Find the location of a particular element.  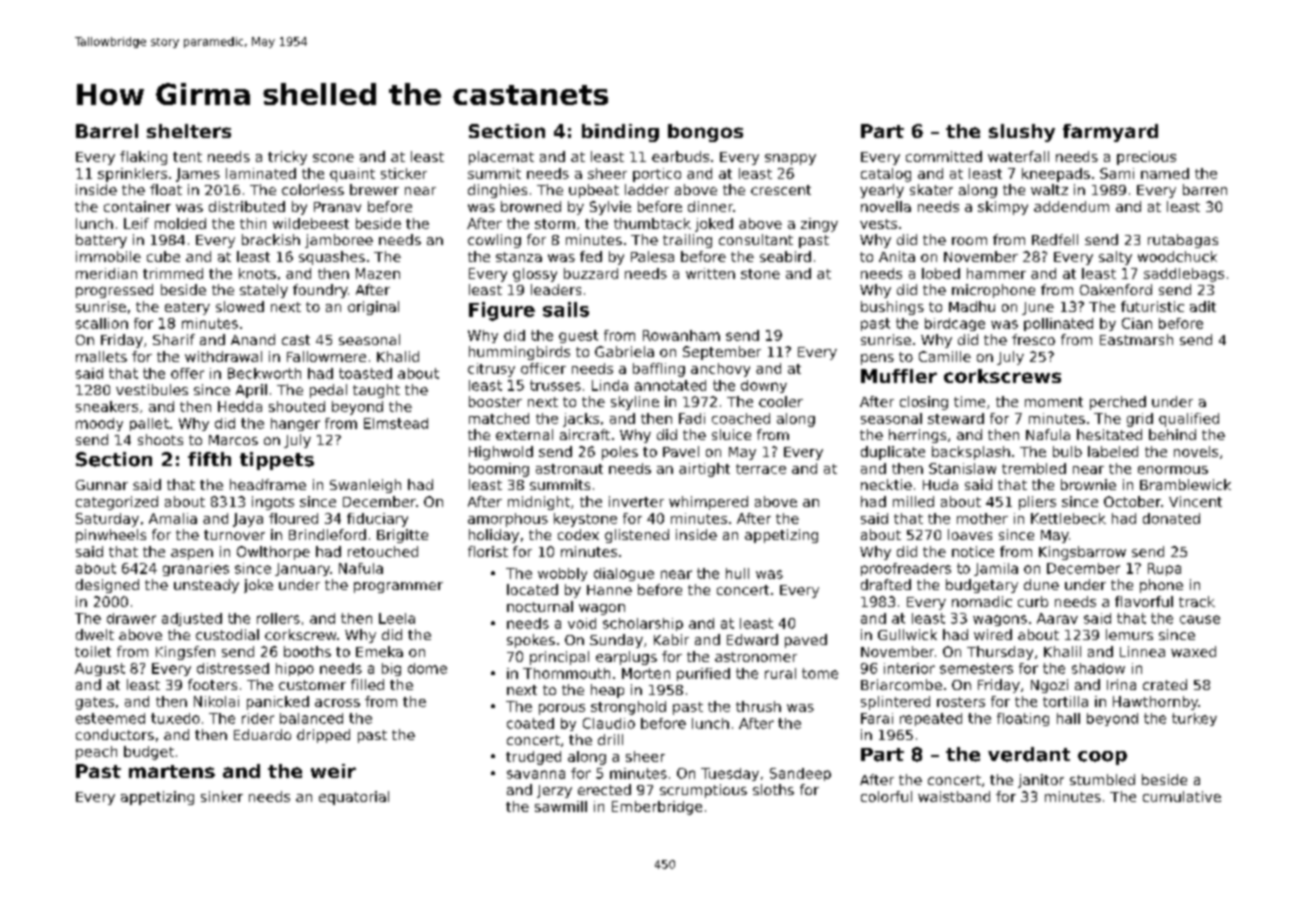

whimpered is located at coordinates (708, 503).
